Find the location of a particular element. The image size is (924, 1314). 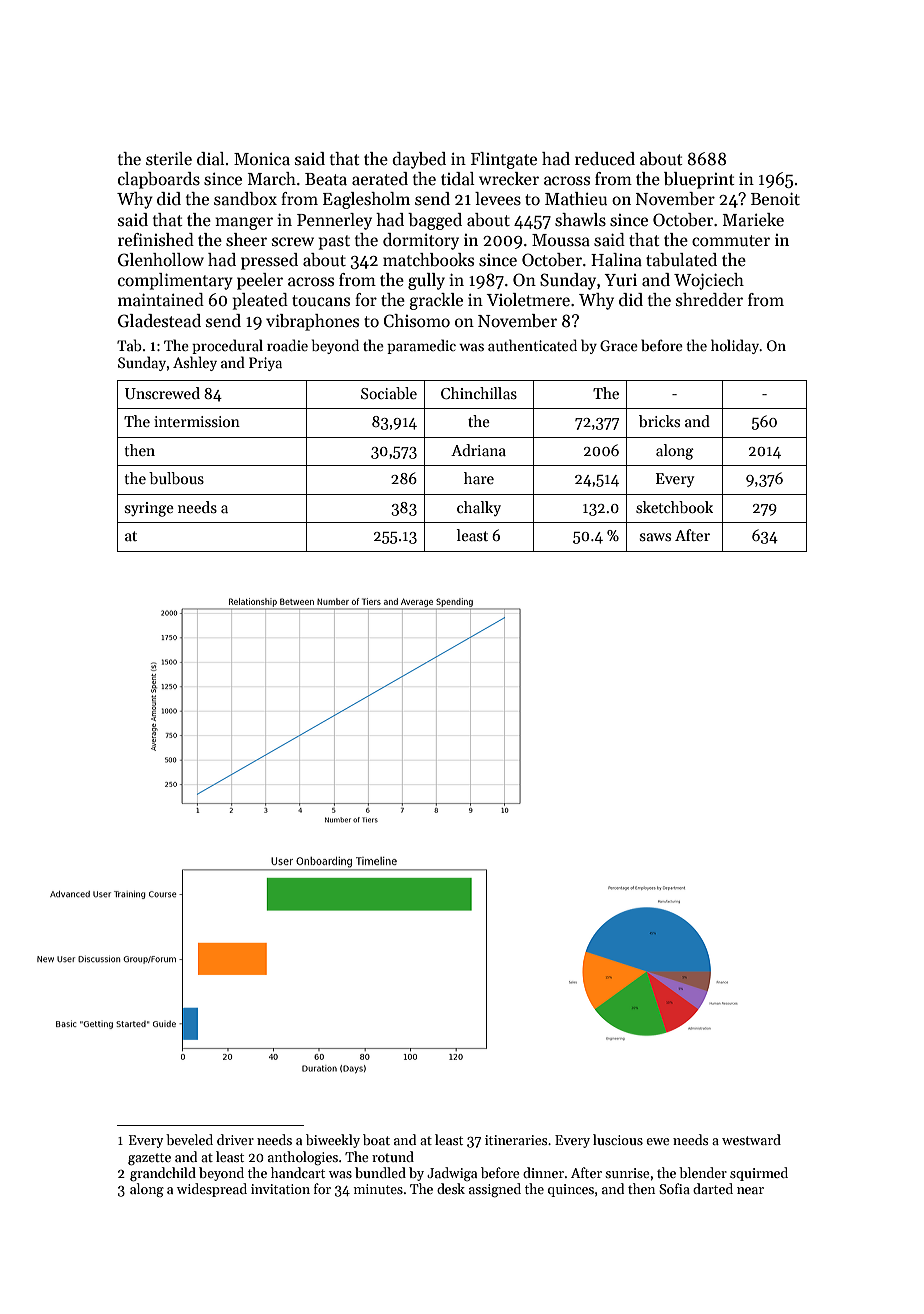

itineraries is located at coordinates (516, 1140).
